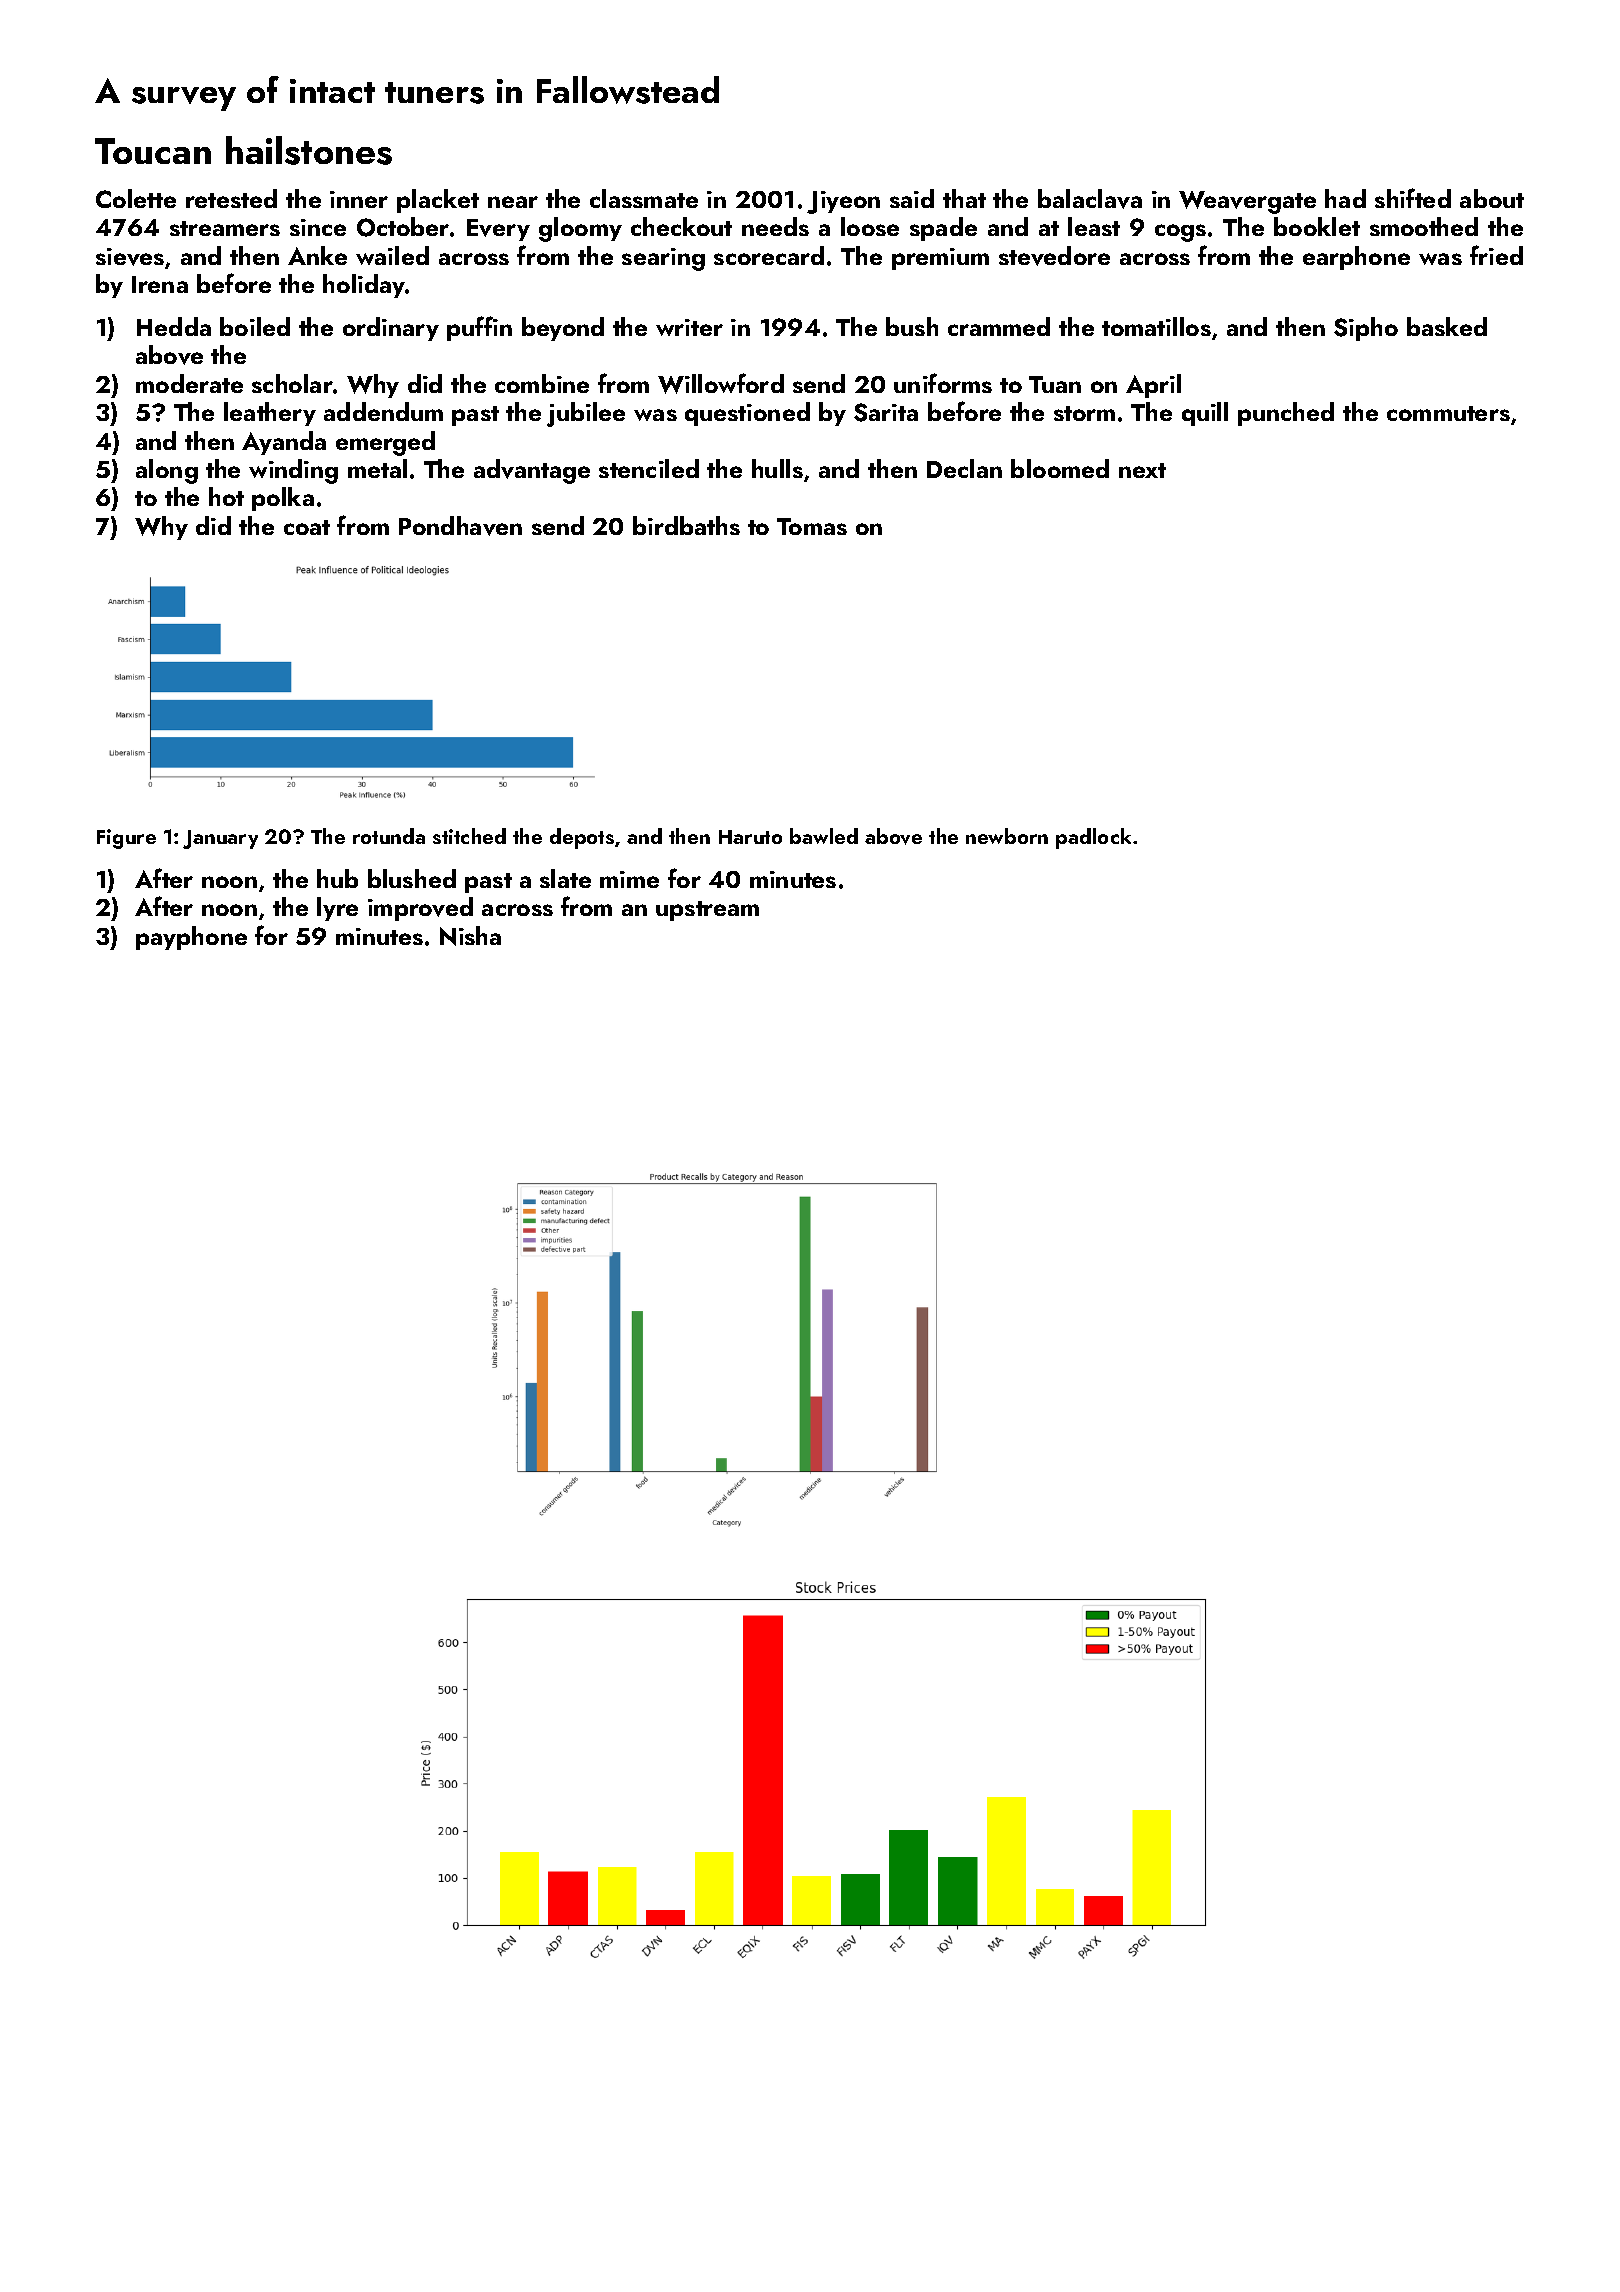 The height and width of the screenshot is (2292, 1620). I want to click on earphone, so click(1356, 258).
